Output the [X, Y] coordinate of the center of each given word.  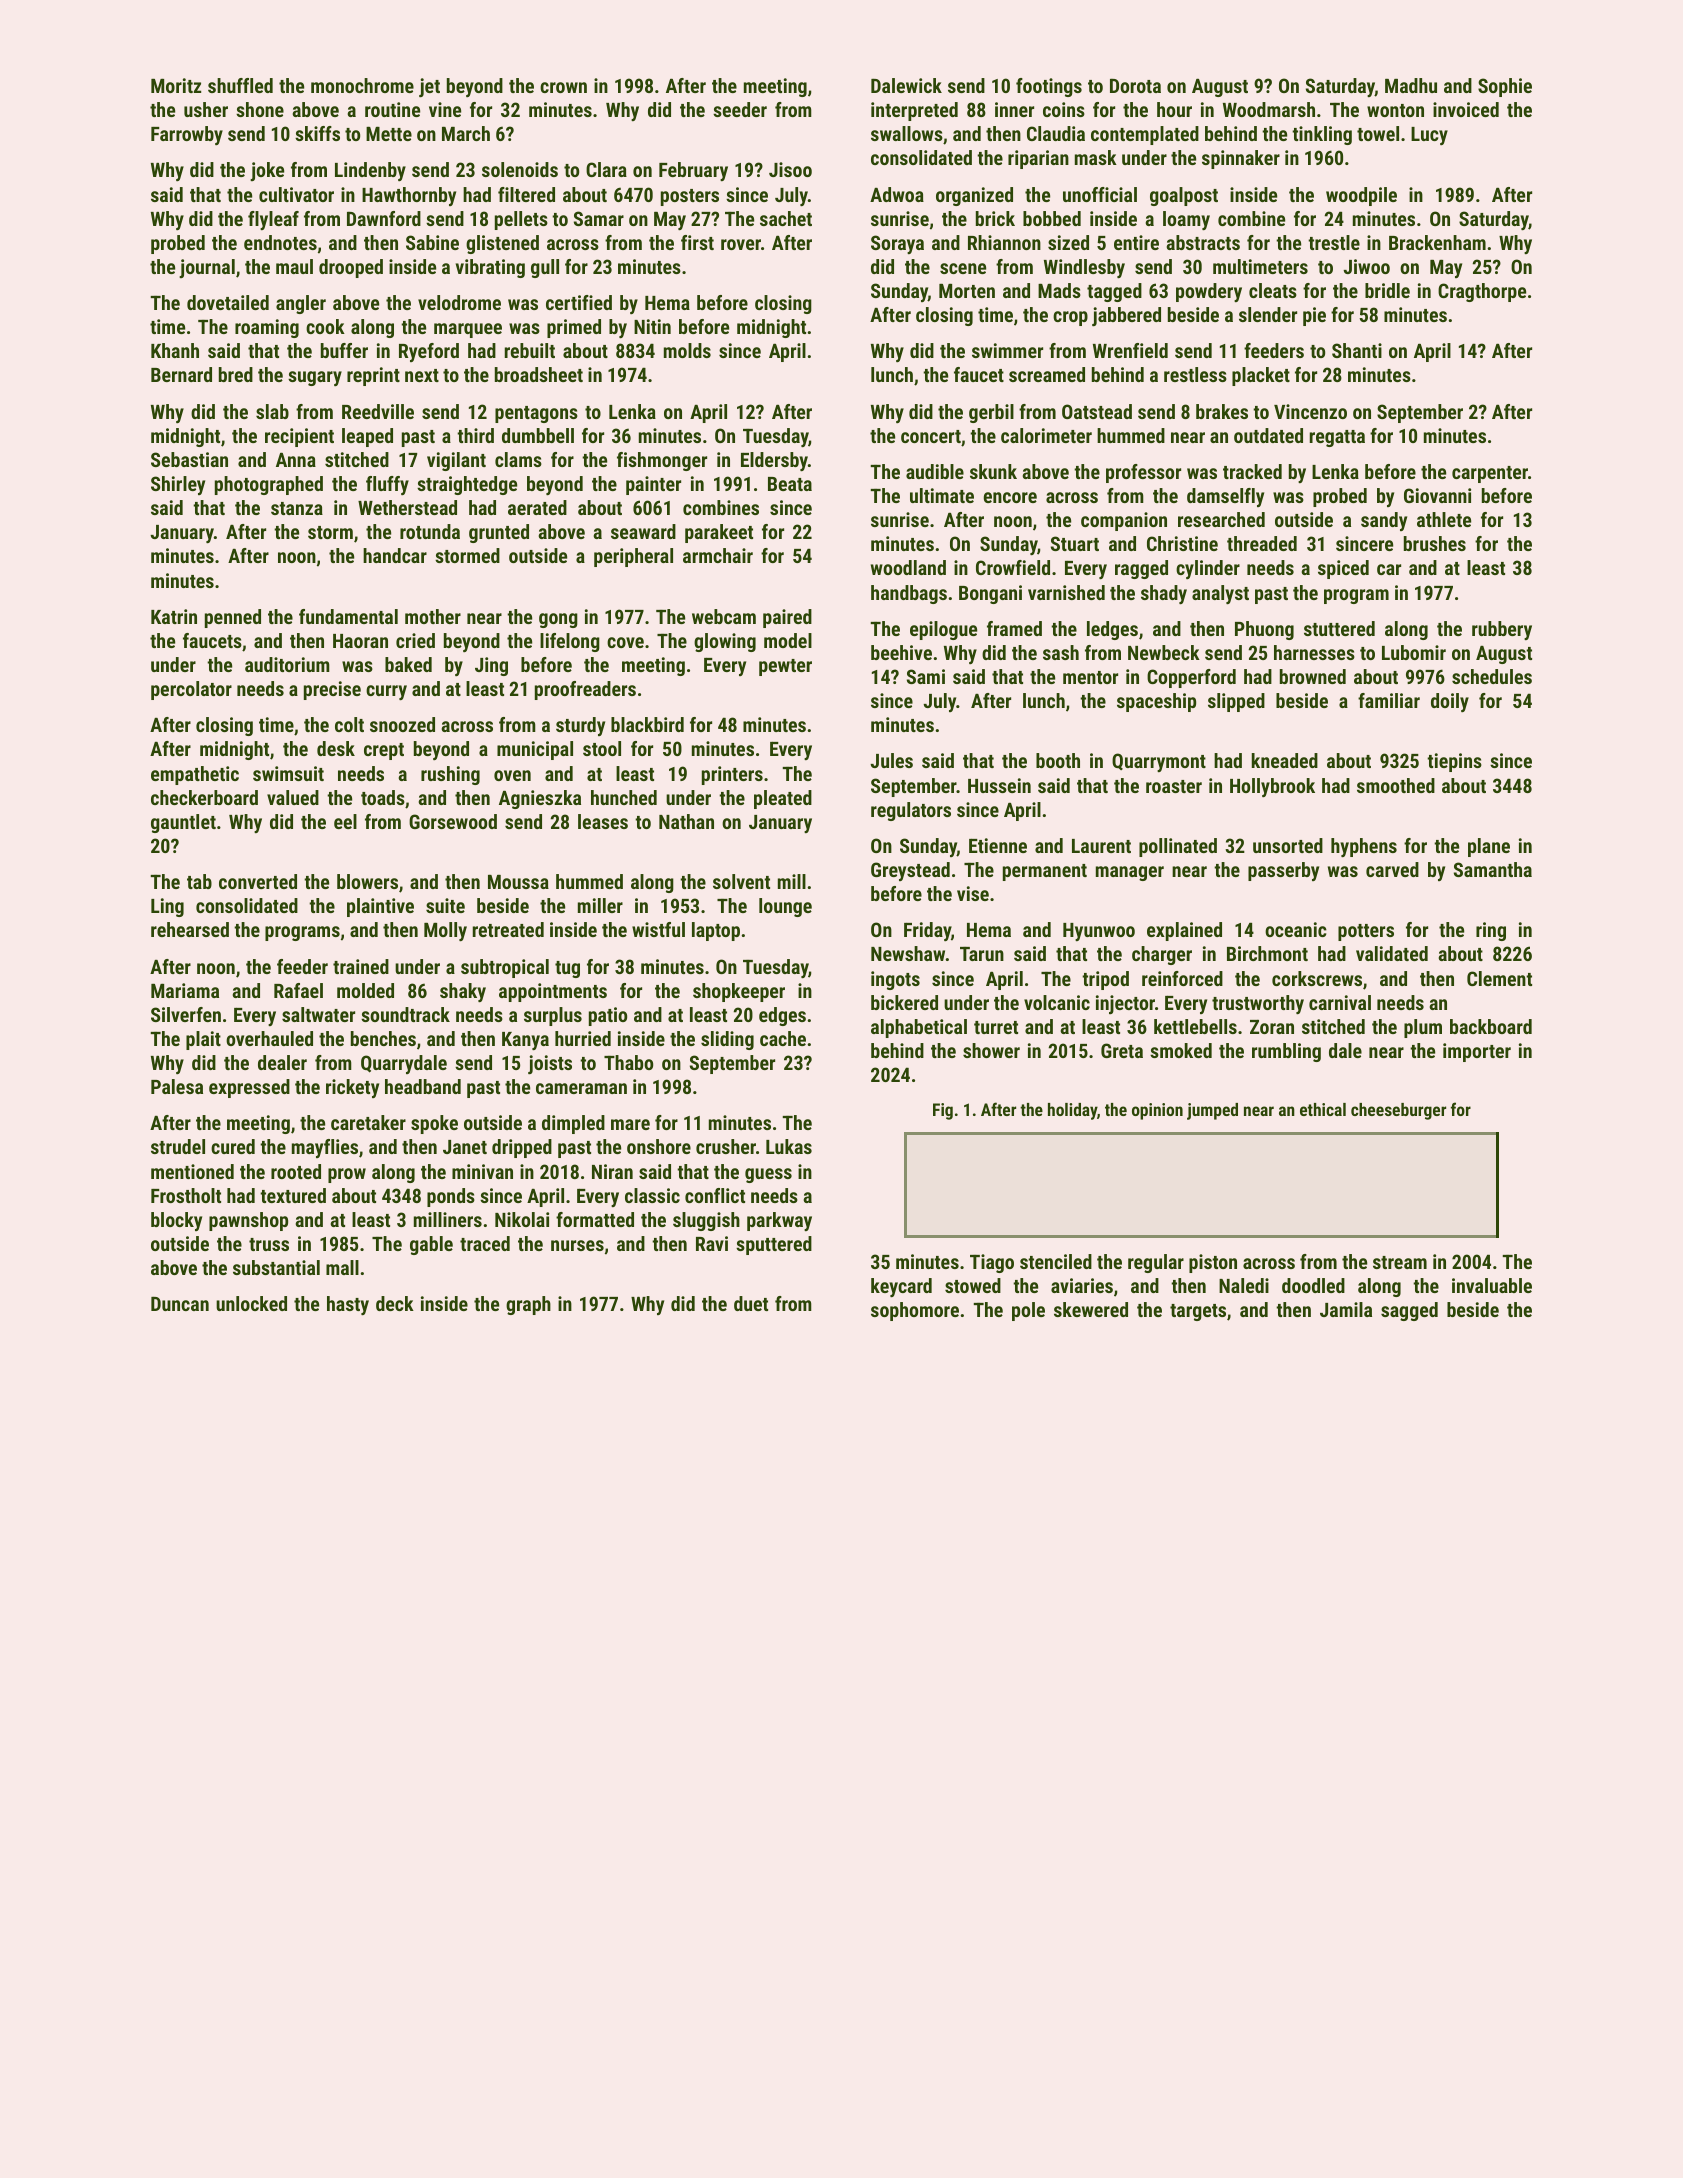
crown [563, 87]
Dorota [1135, 85]
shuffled [240, 85]
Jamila [1346, 1309]
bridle [1387, 290]
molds [687, 350]
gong [558, 620]
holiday [1072, 1111]
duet [751, 1303]
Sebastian [189, 459]
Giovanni [1437, 495]
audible [935, 471]
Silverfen [186, 1014]
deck [395, 1303]
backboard [1491, 1026]
